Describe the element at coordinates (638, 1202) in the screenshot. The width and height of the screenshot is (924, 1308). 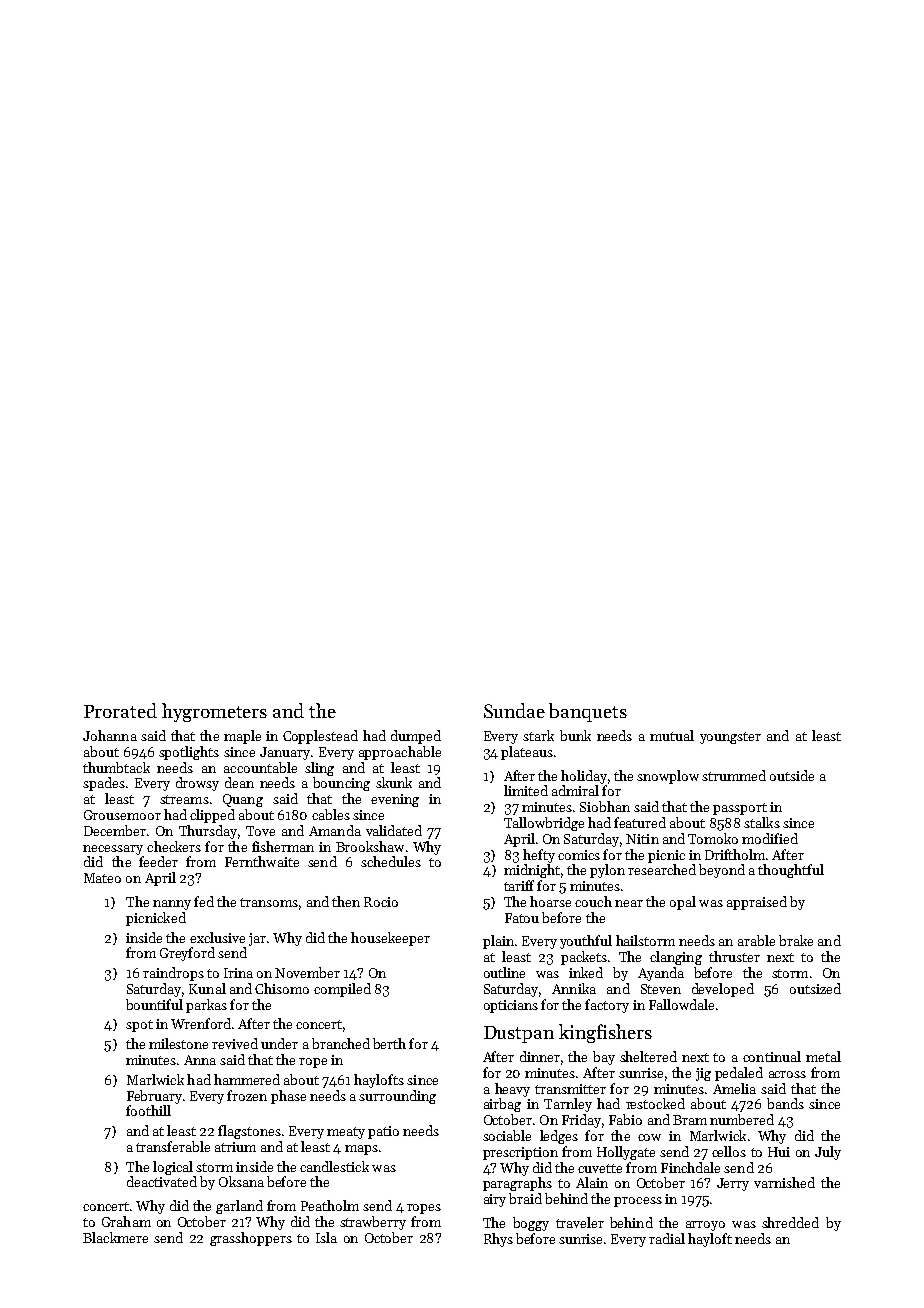
I see `process` at that location.
